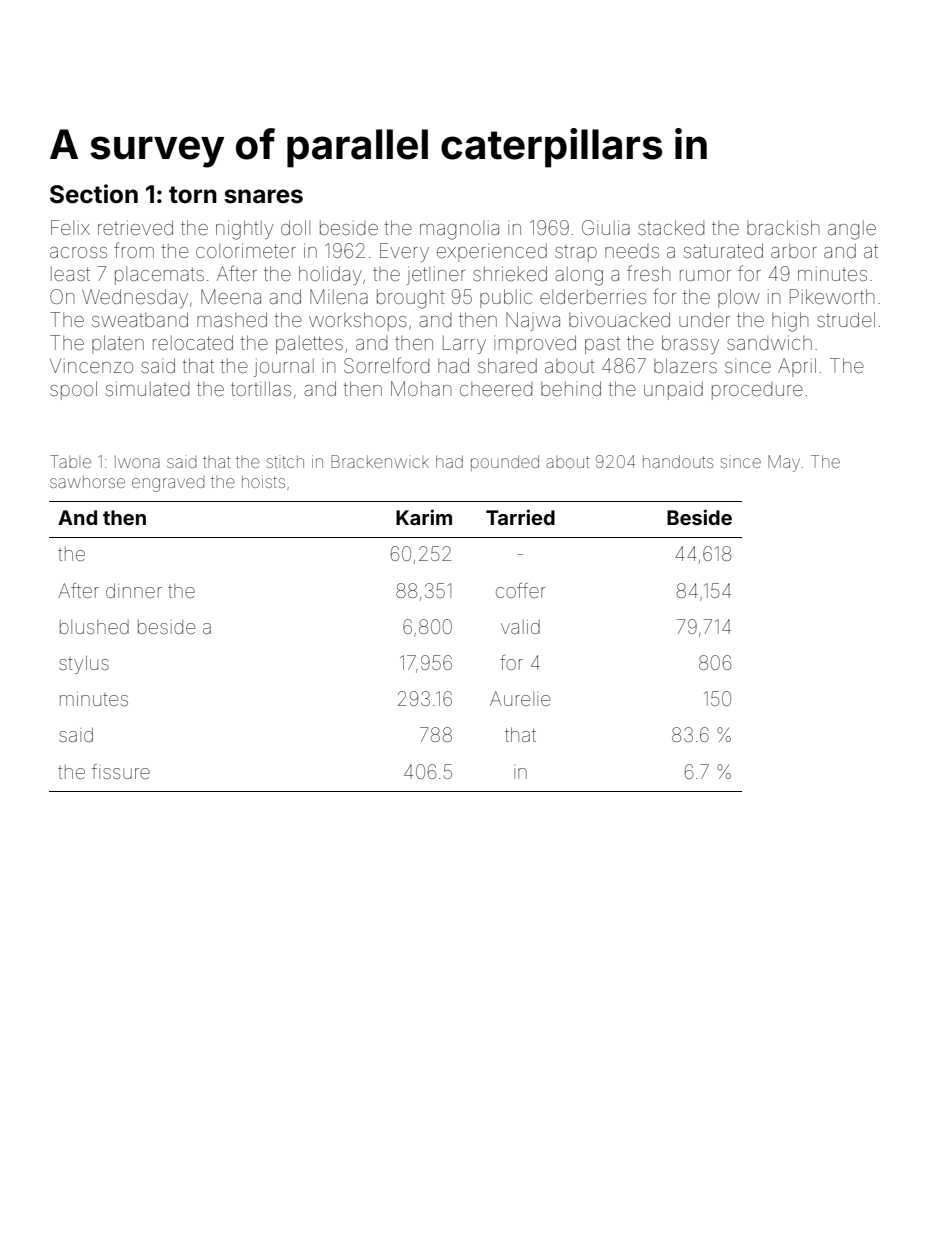  What do you see at coordinates (134, 590) in the image?
I see `dinner` at bounding box center [134, 590].
